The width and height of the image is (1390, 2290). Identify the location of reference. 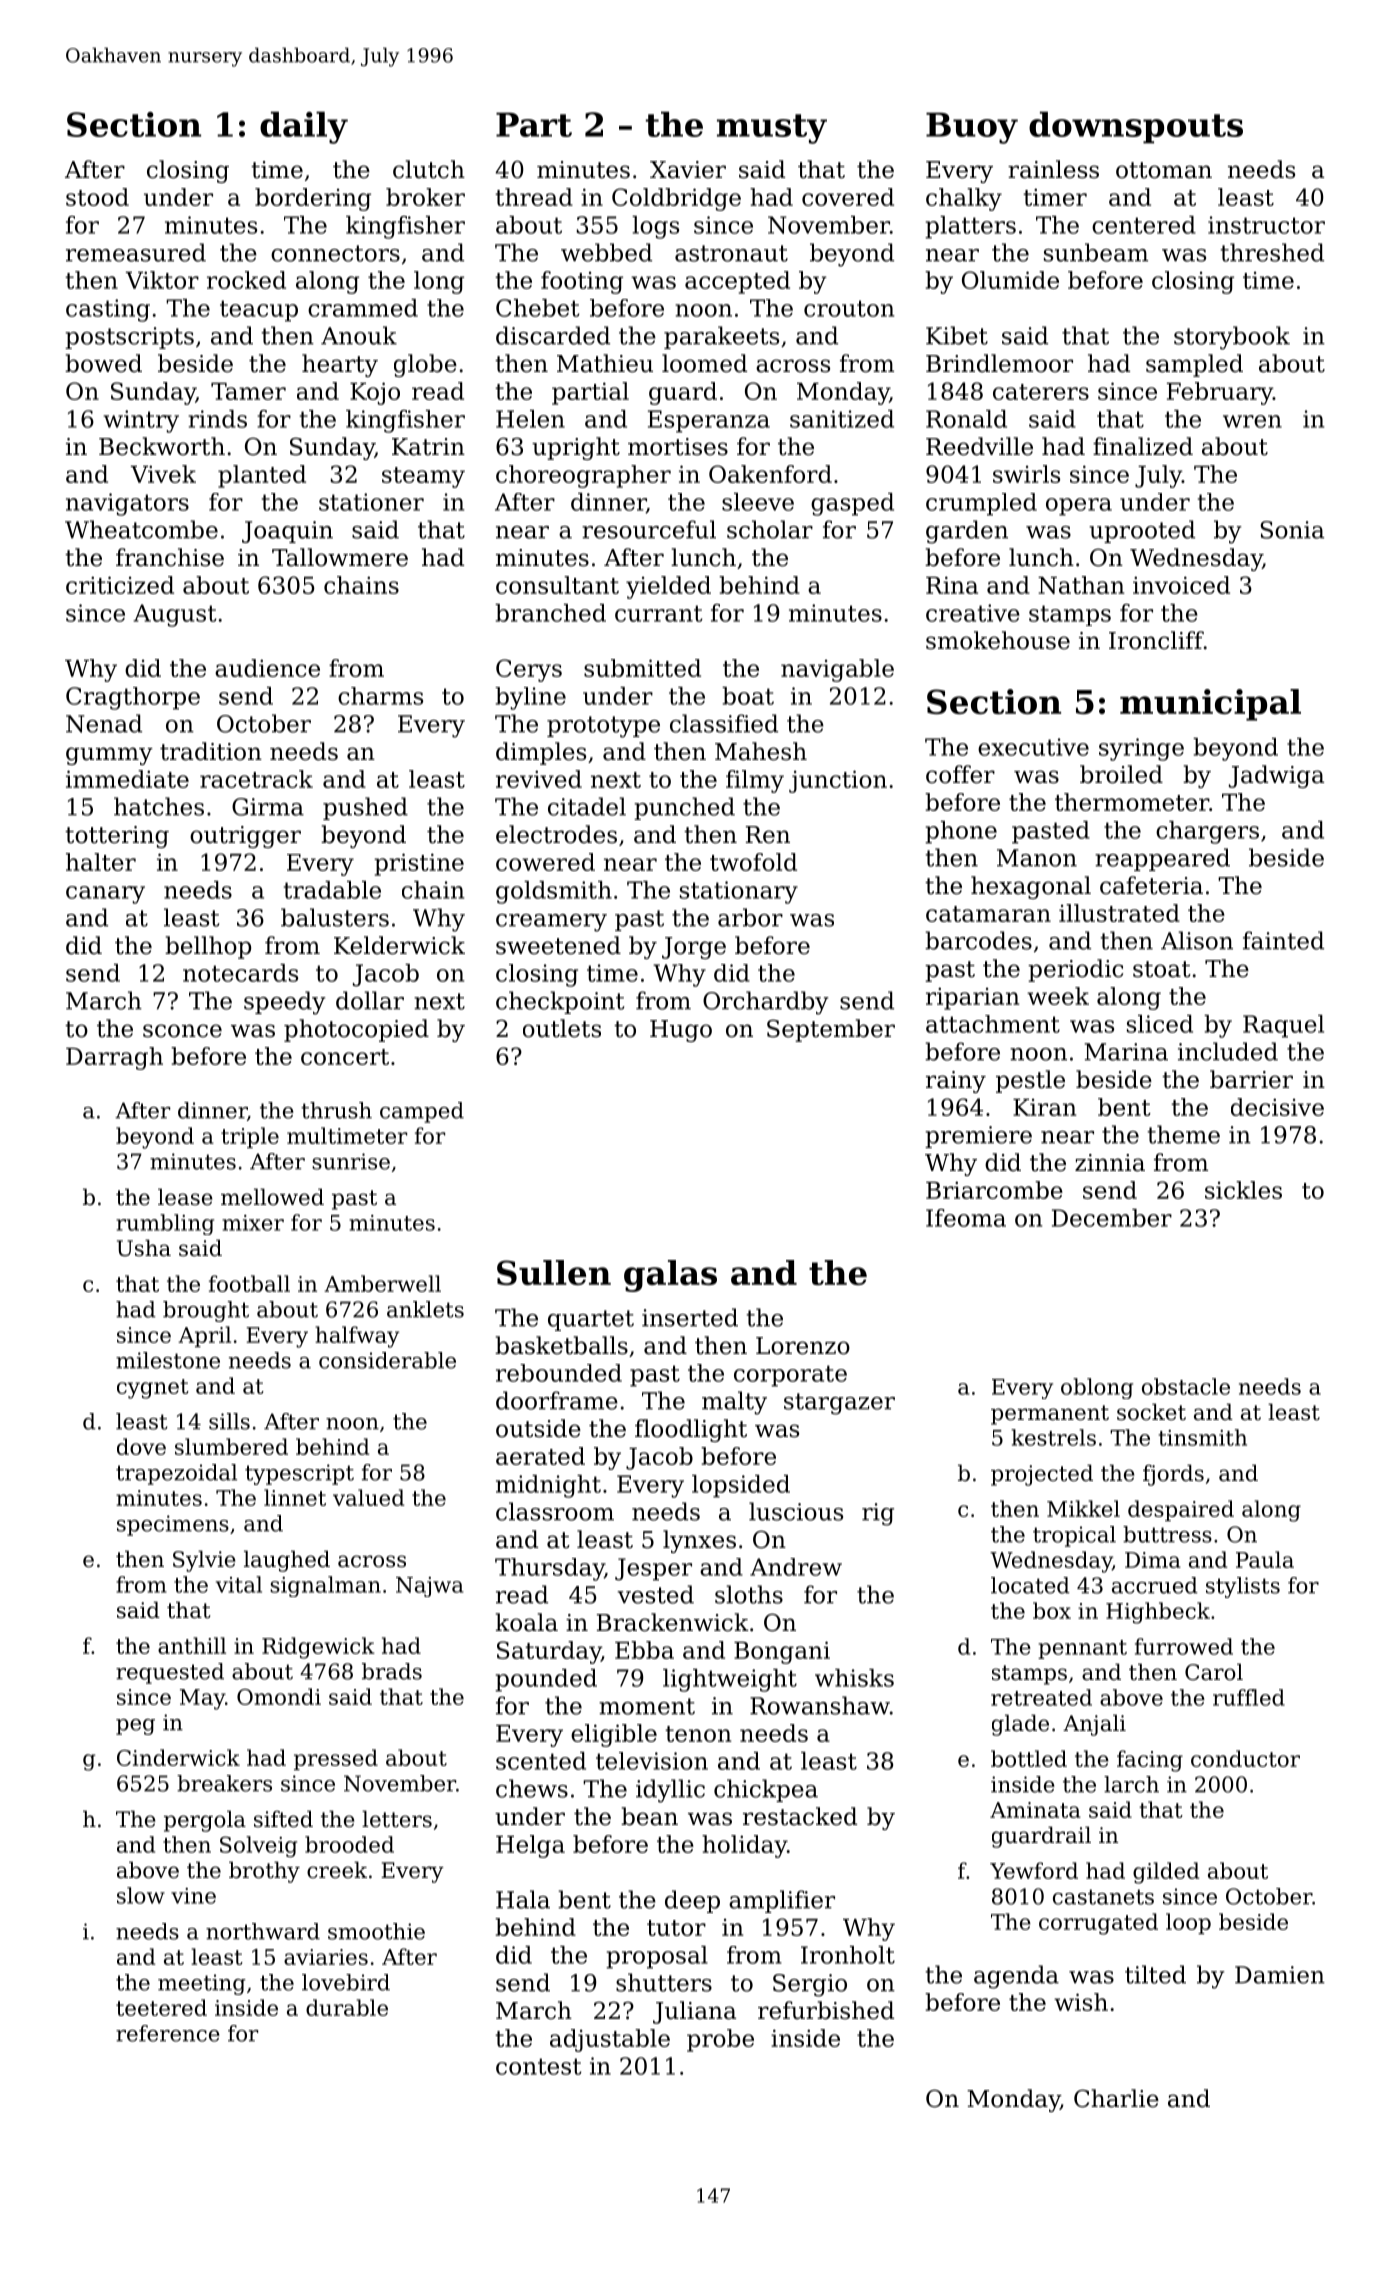
(168, 2033).
